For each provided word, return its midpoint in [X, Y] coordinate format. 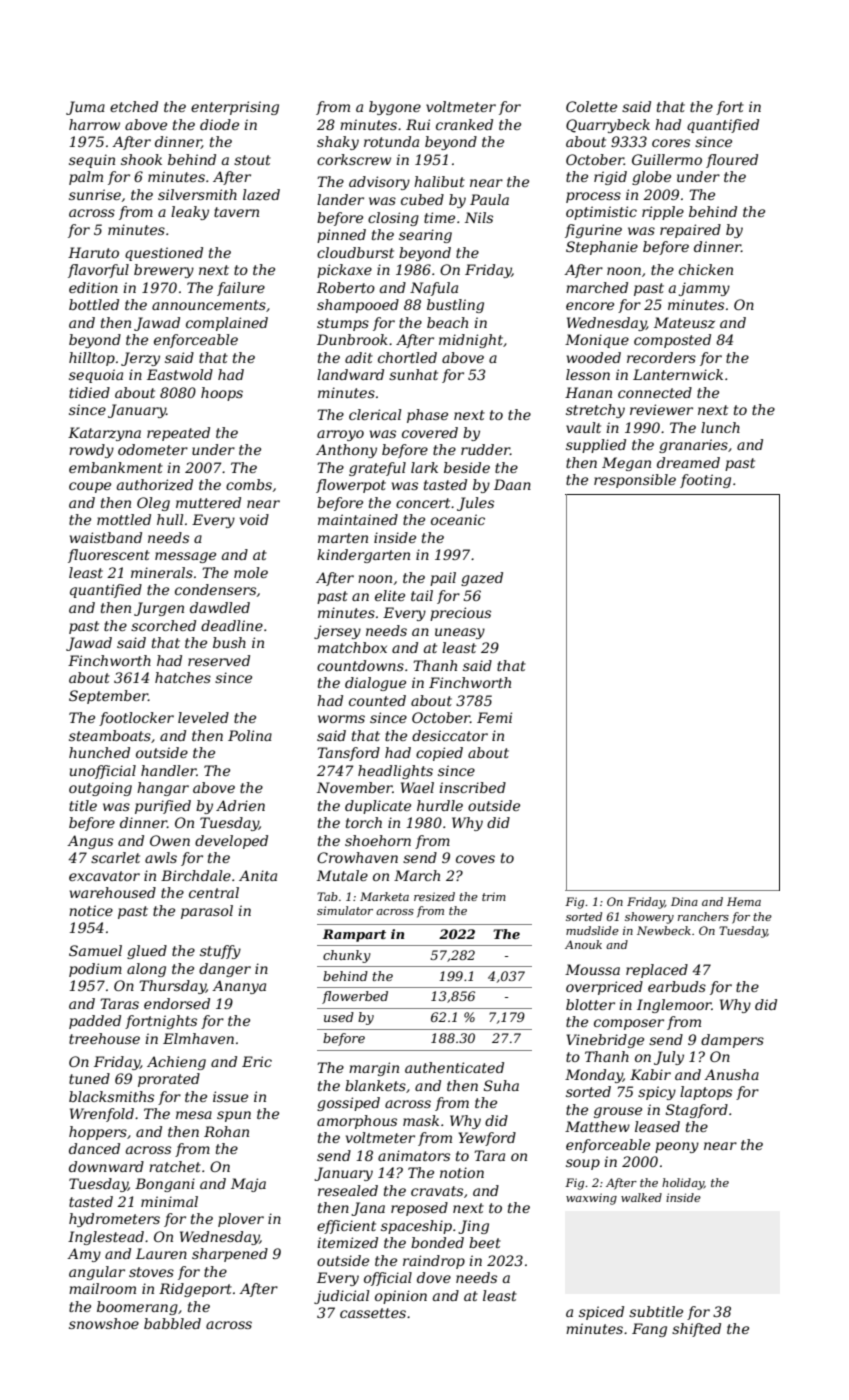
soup [583, 1164]
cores [671, 143]
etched [134, 106]
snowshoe [104, 1323]
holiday [683, 1184]
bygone [395, 108]
